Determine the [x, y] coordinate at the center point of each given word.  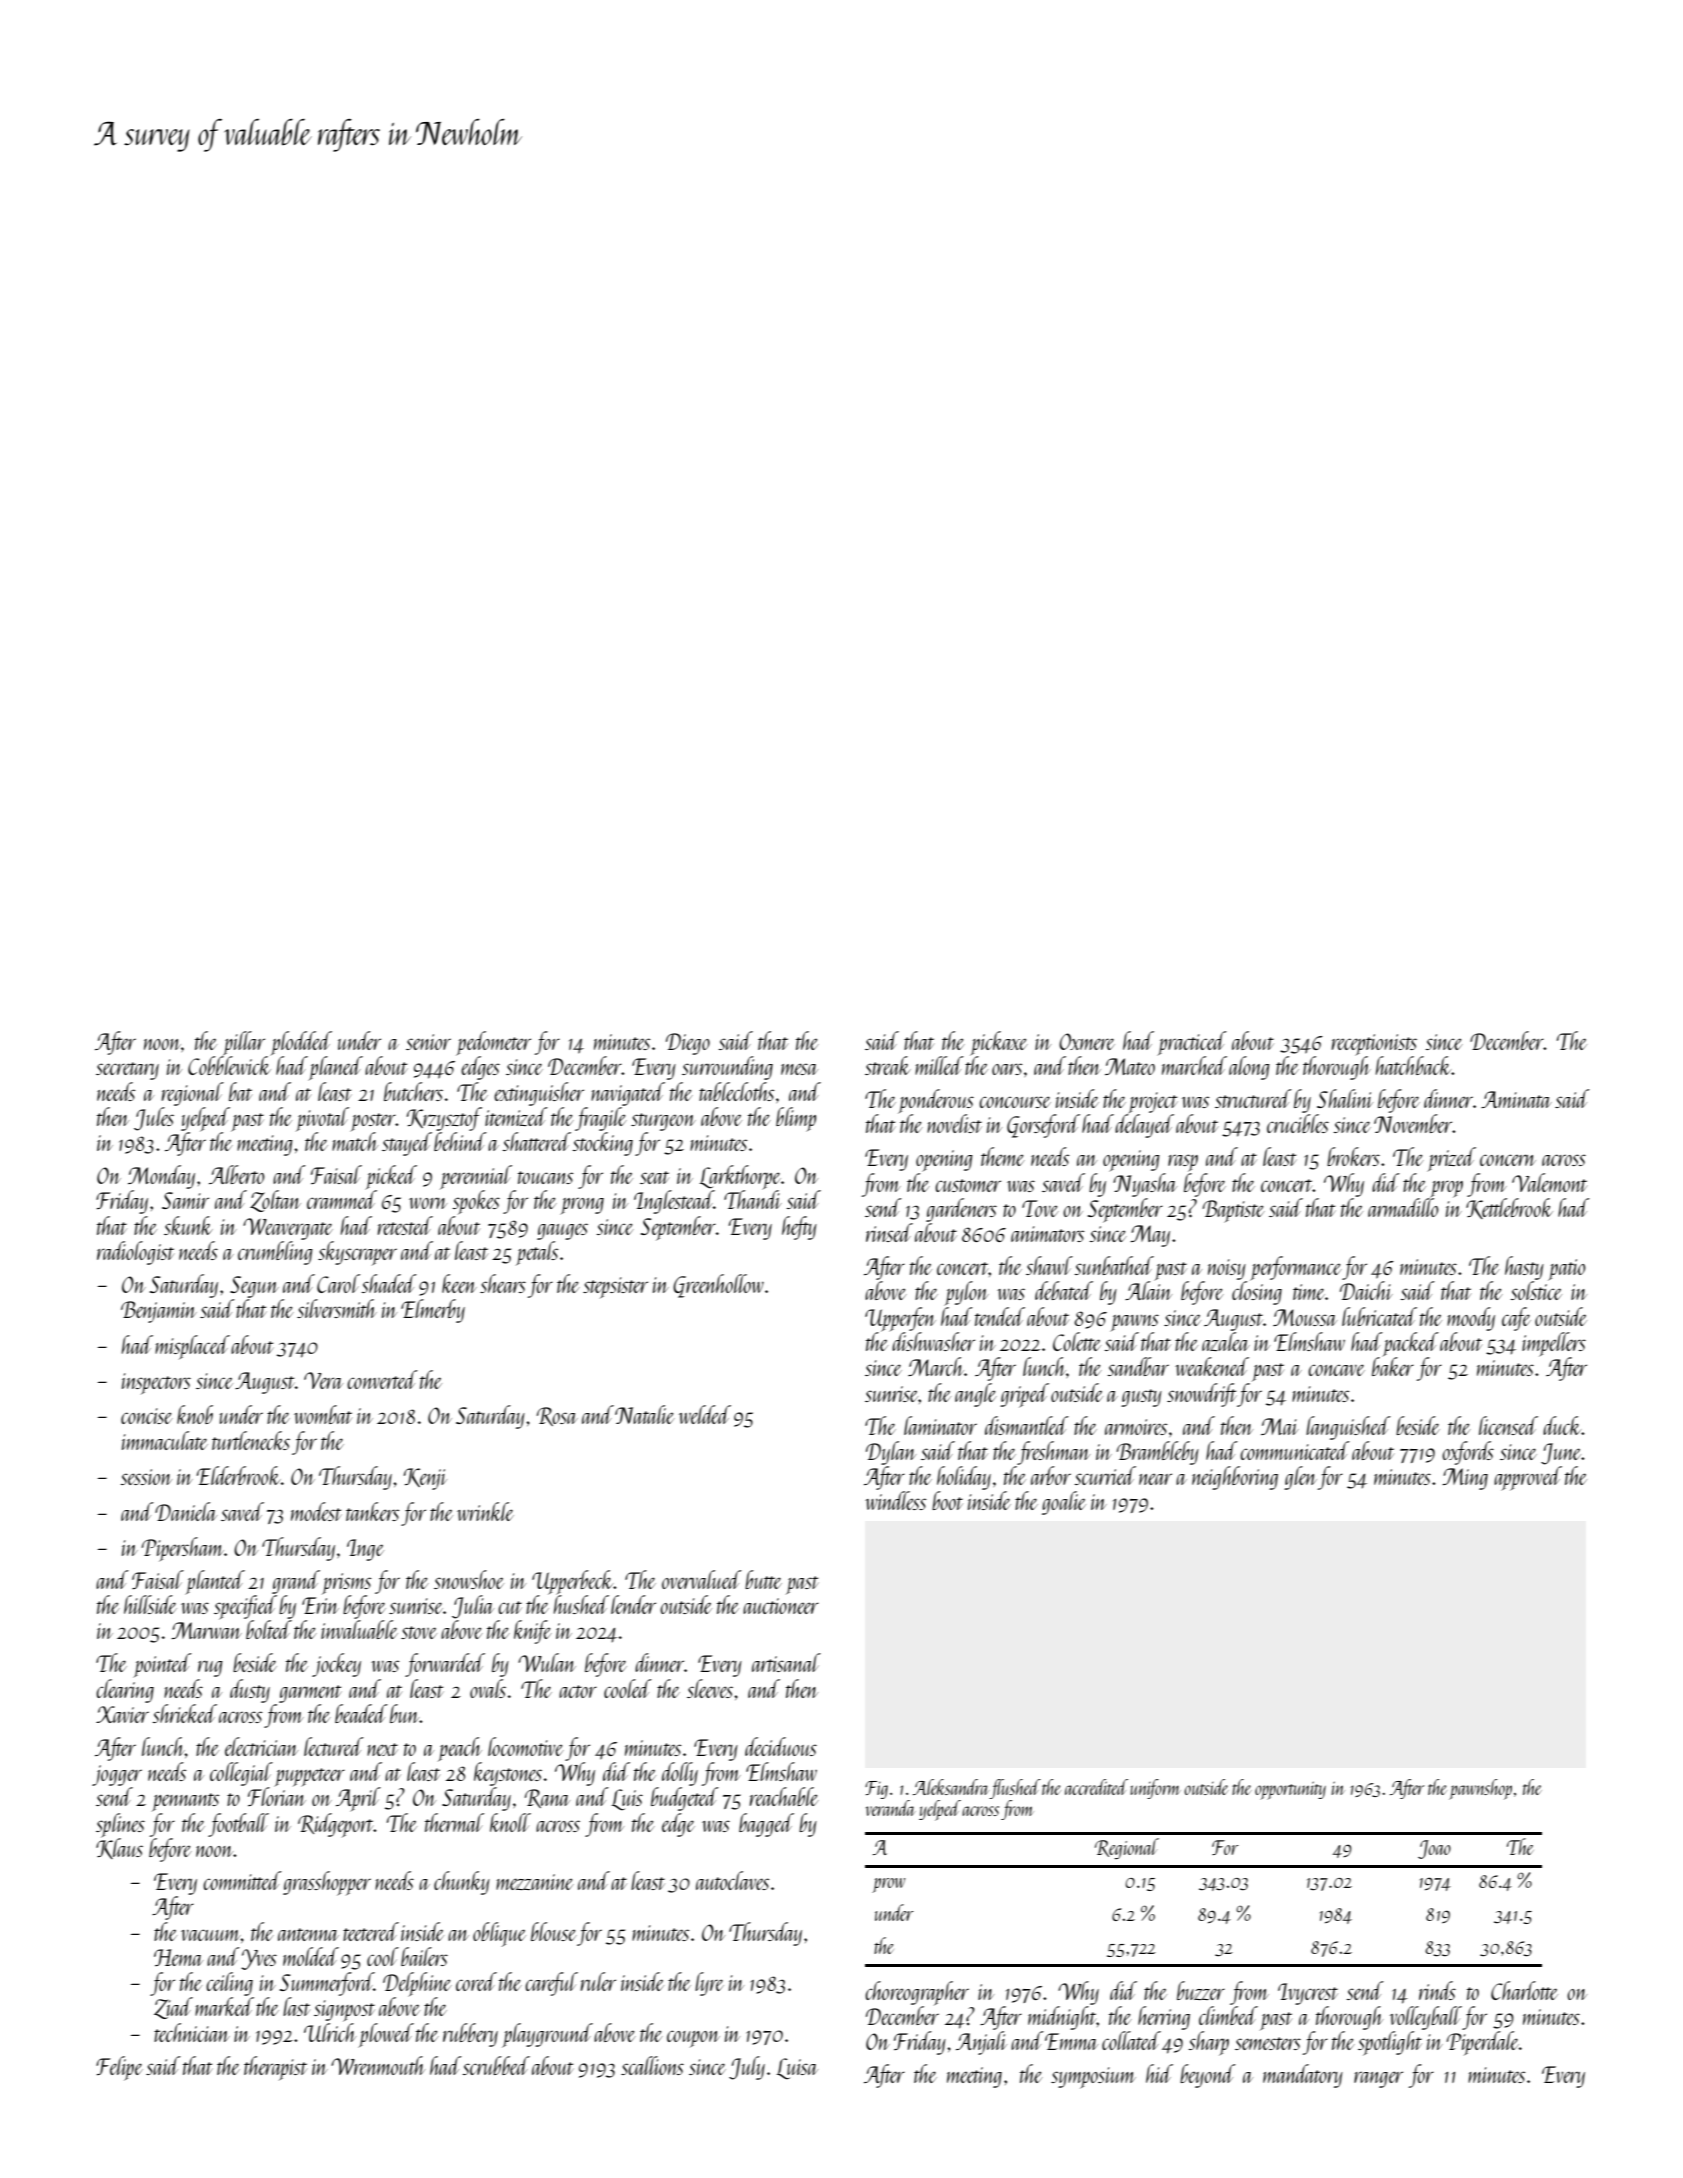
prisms [346, 1583]
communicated [1295, 1450]
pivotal [322, 1119]
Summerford [327, 1984]
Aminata [1516, 1099]
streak [888, 1065]
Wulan [547, 1662]
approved [1528, 1478]
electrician [261, 1746]
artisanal [786, 1662]
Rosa [557, 1416]
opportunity [1290, 1790]
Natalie [645, 1414]
